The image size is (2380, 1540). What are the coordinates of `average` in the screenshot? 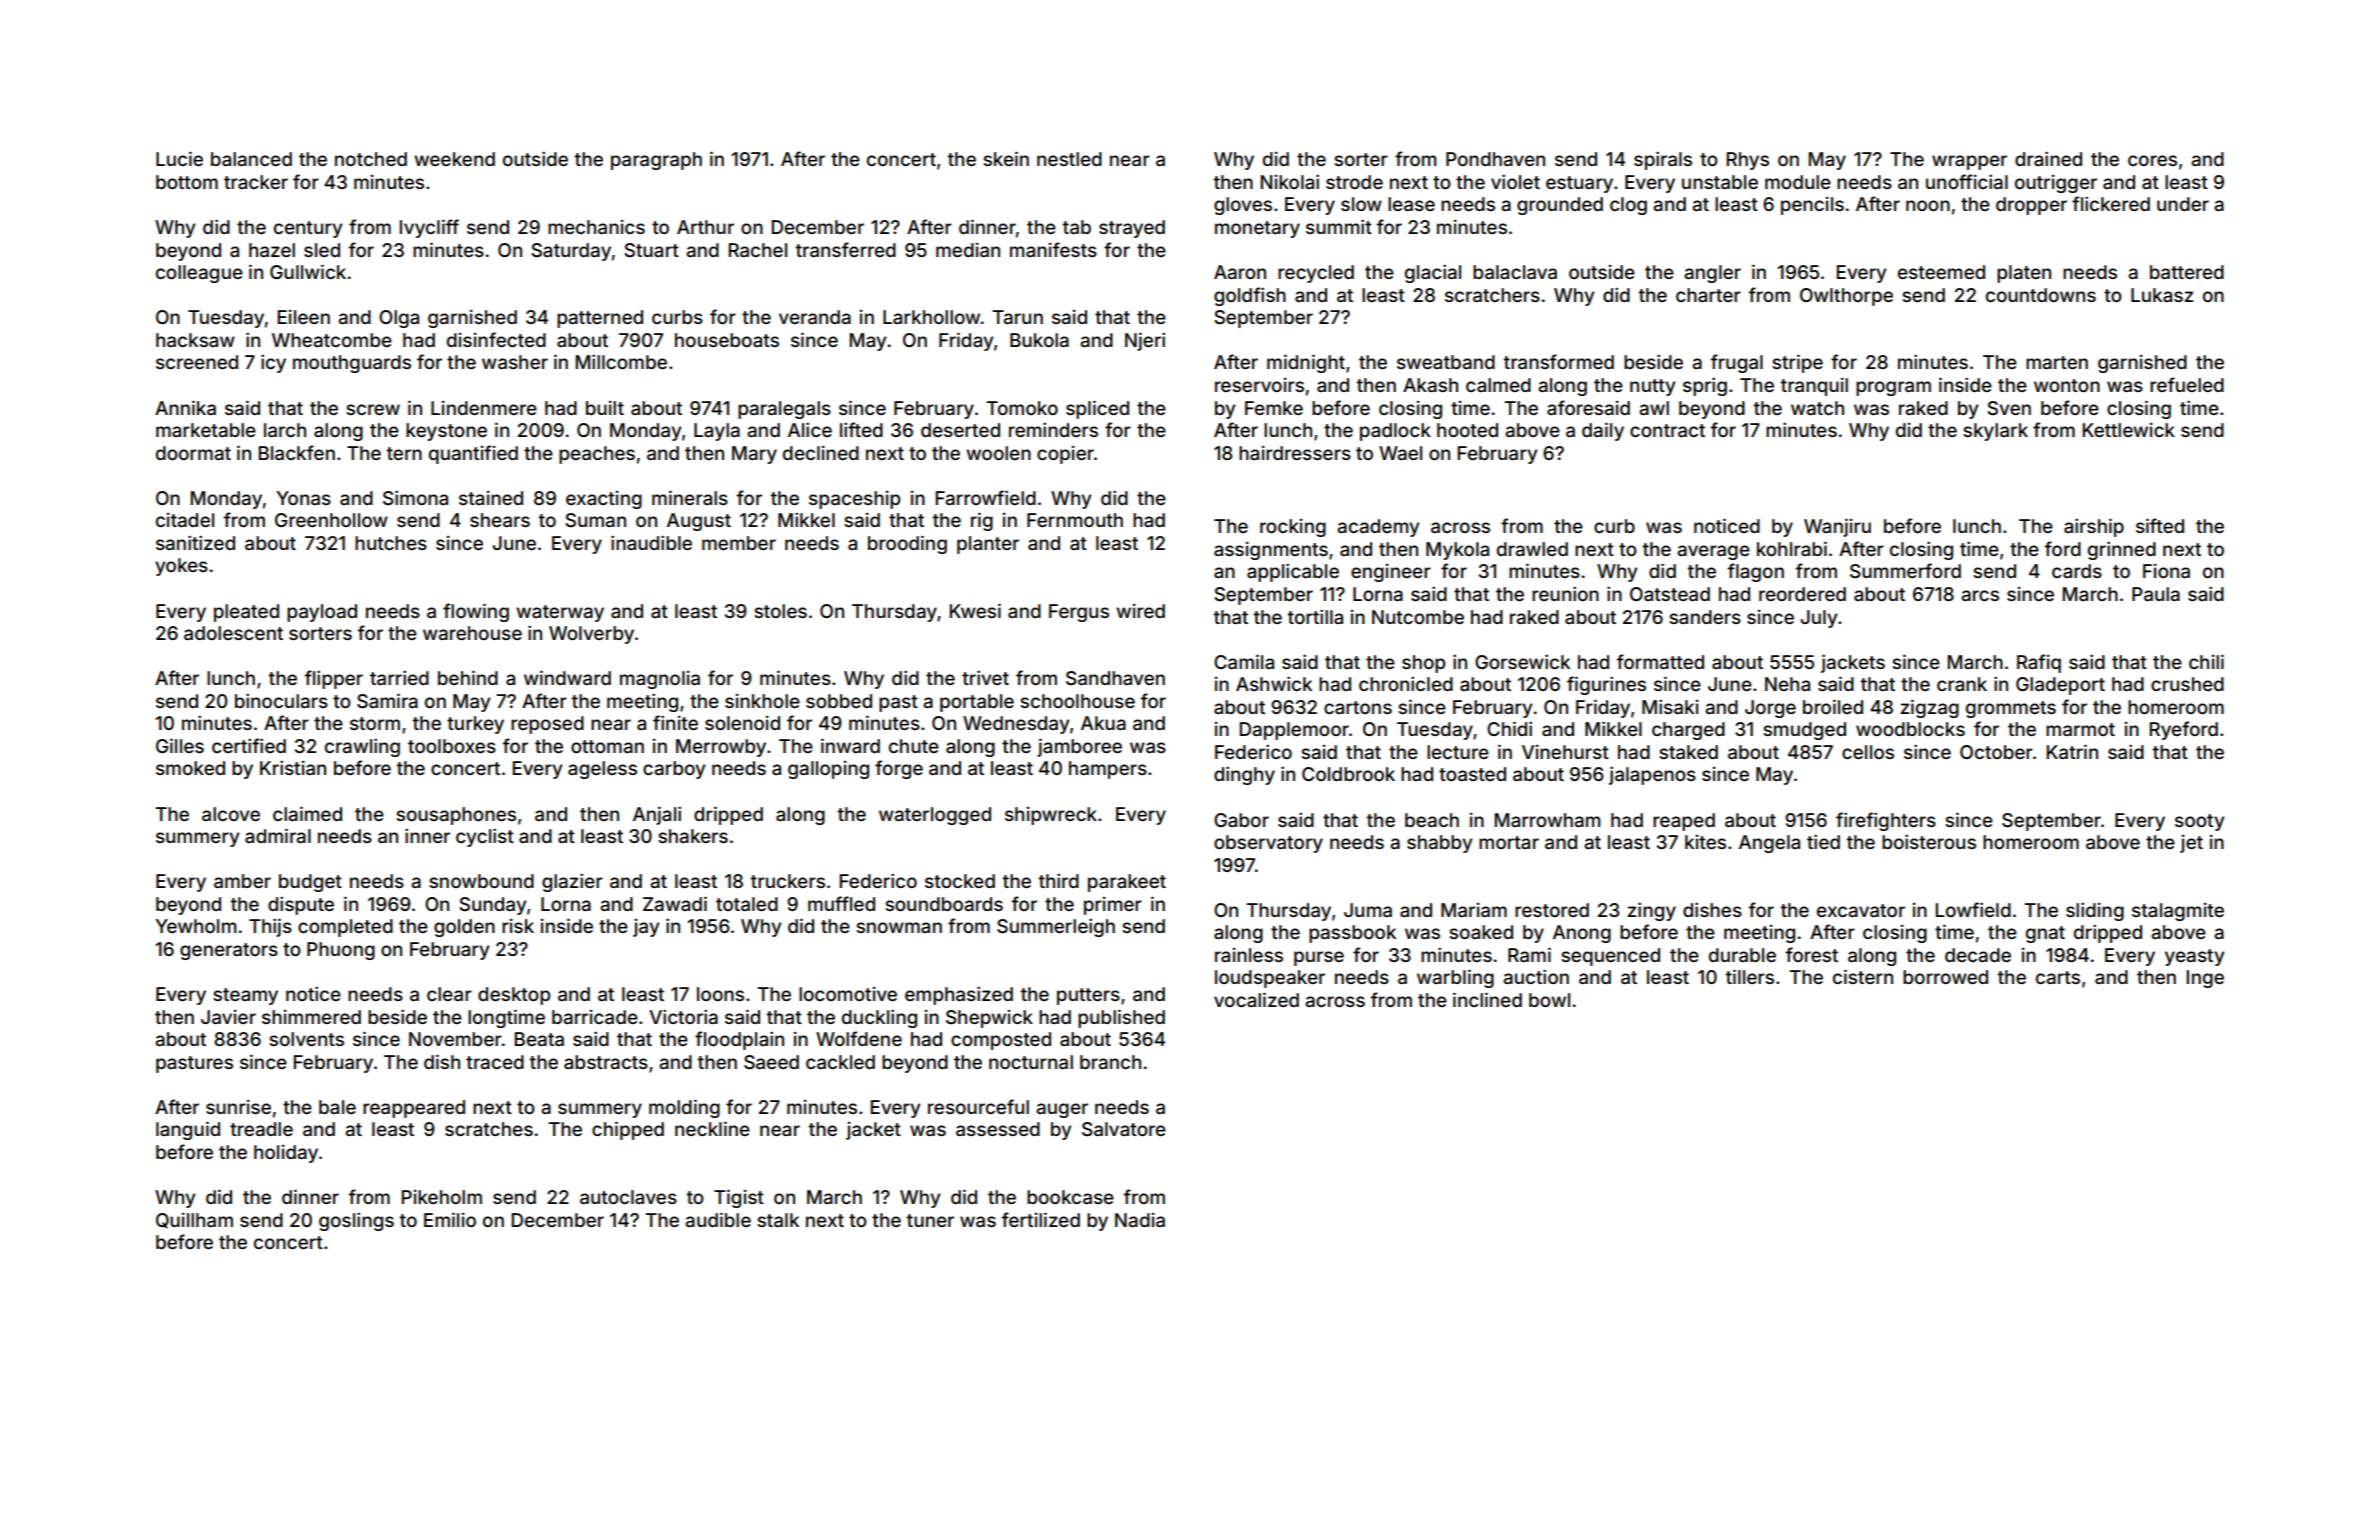 It's located at (1713, 552).
